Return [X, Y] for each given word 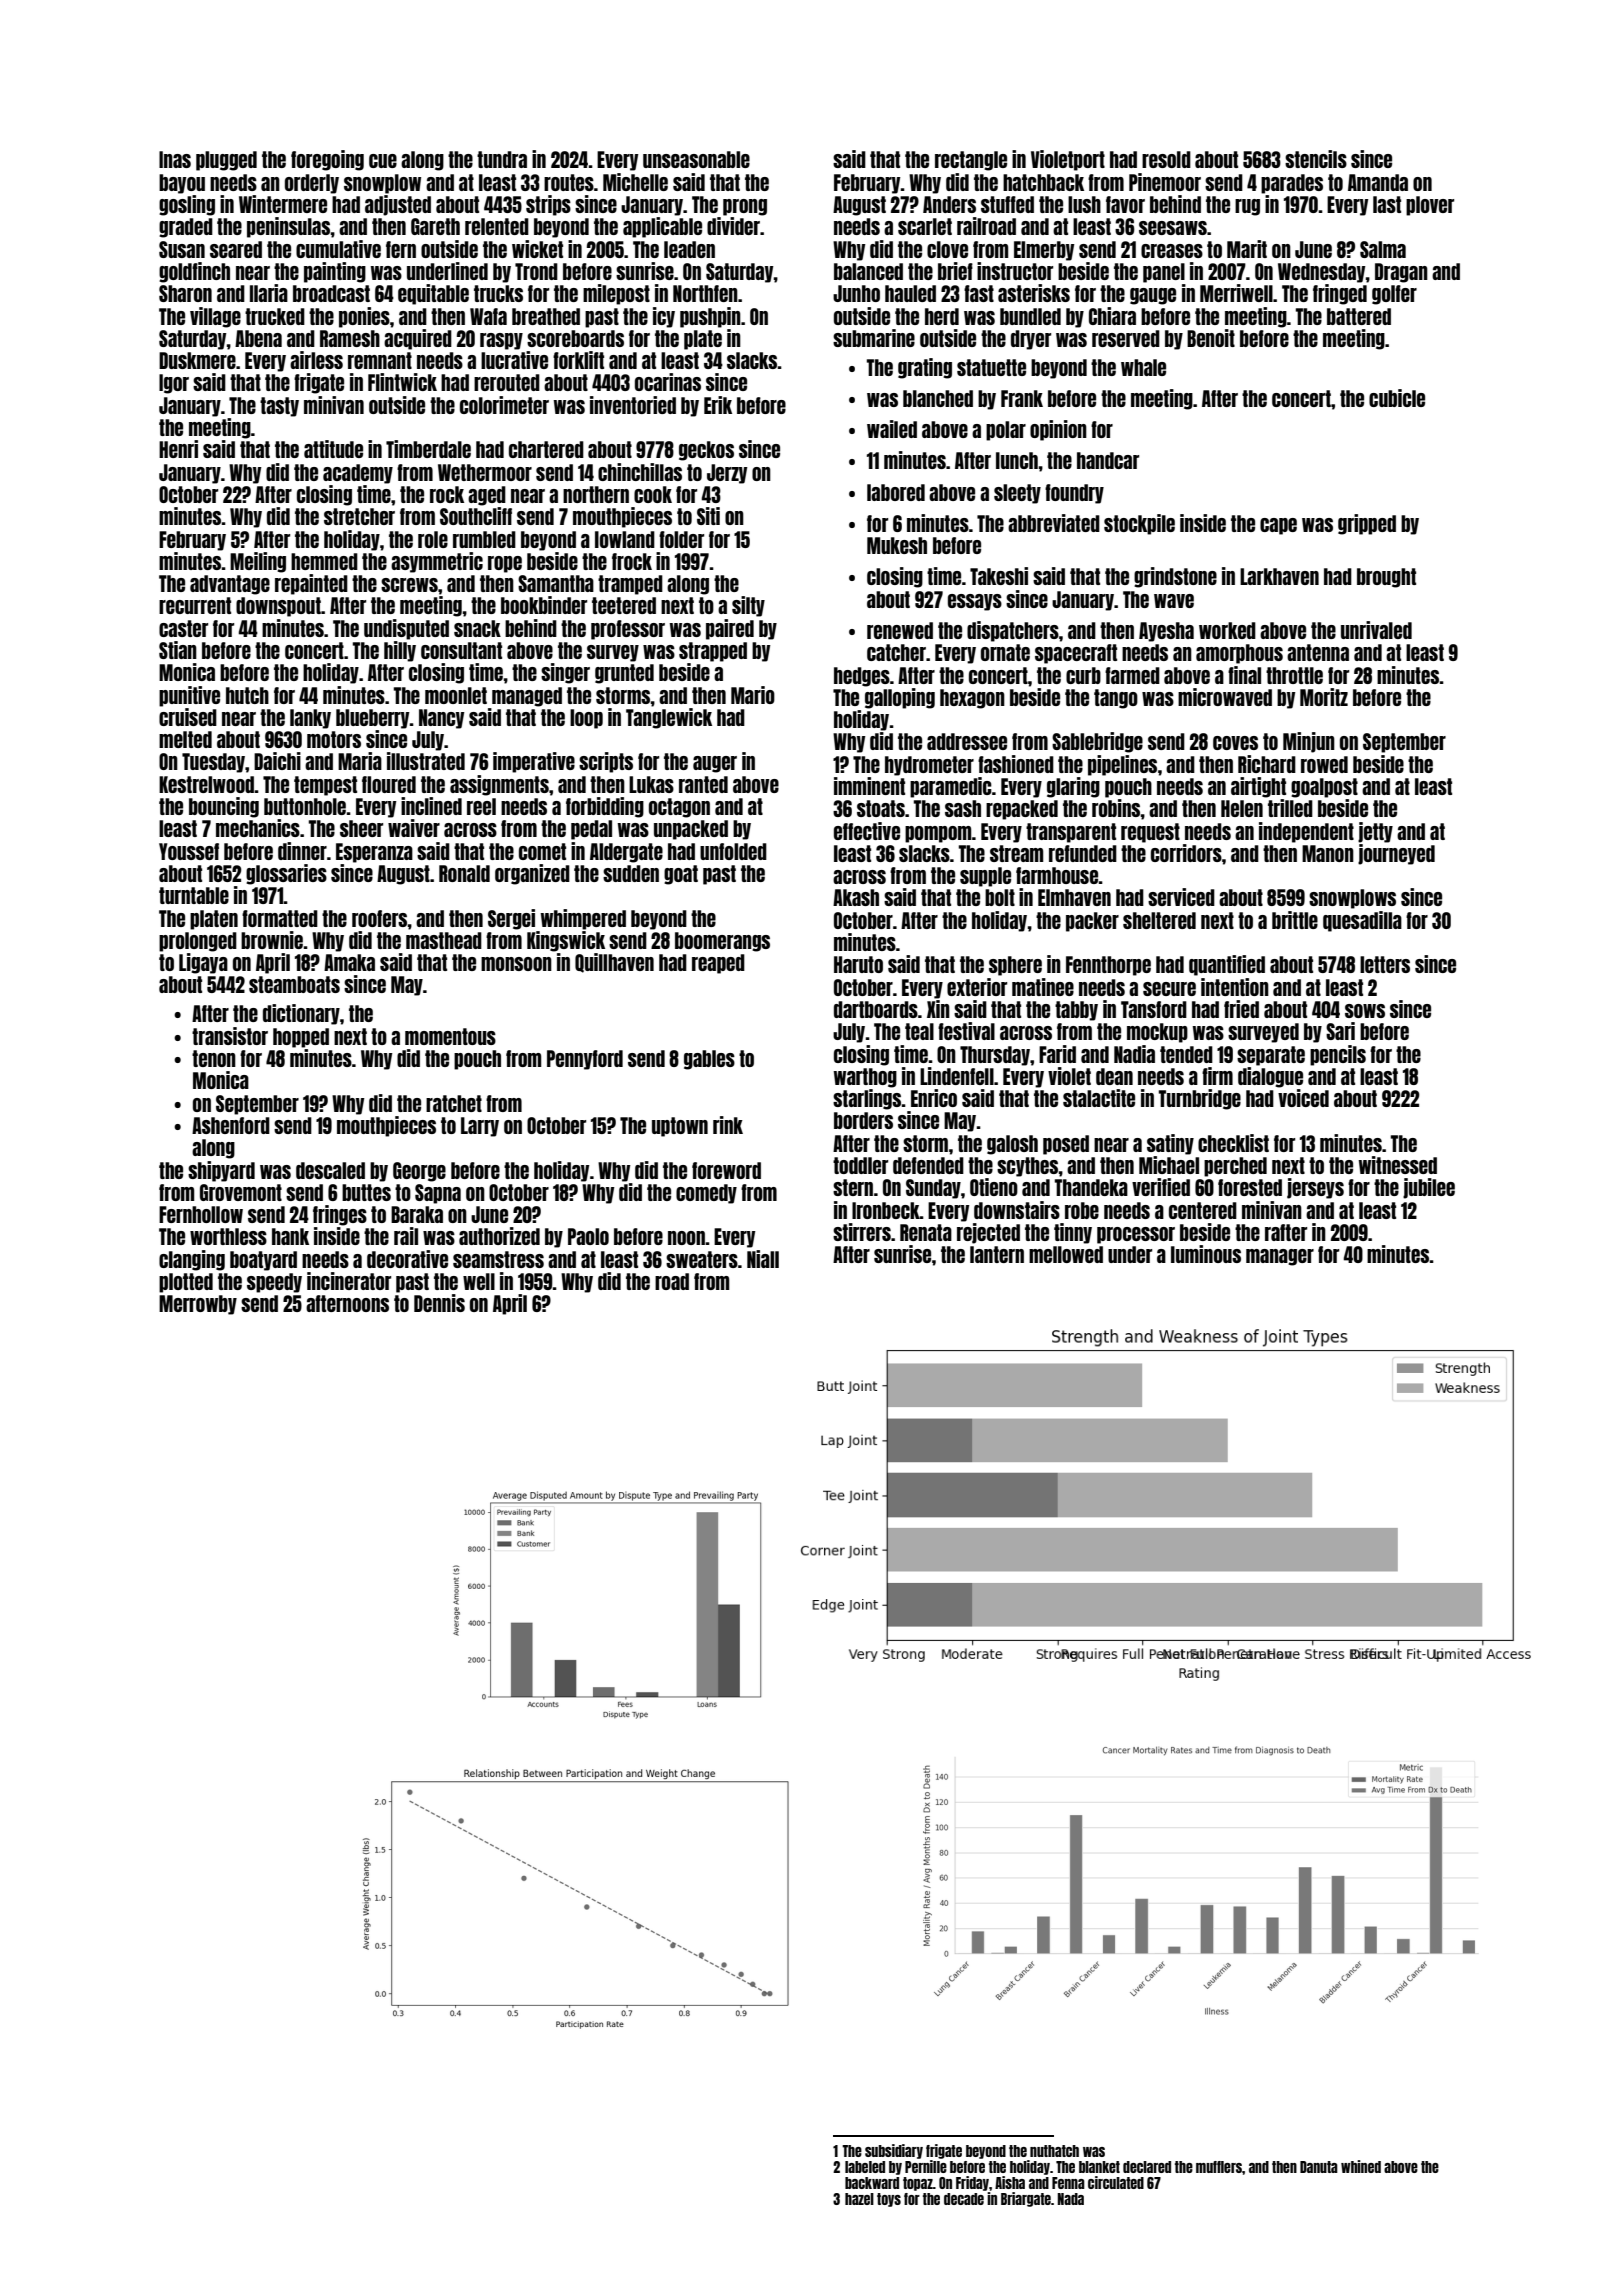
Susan [182, 249]
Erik [718, 405]
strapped [713, 652]
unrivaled [1376, 630]
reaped [718, 964]
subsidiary [894, 2151]
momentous [450, 1036]
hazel [859, 2199]
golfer [1394, 295]
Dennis [439, 1303]
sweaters [702, 1259]
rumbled [484, 539]
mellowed [1066, 1254]
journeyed [1396, 854]
